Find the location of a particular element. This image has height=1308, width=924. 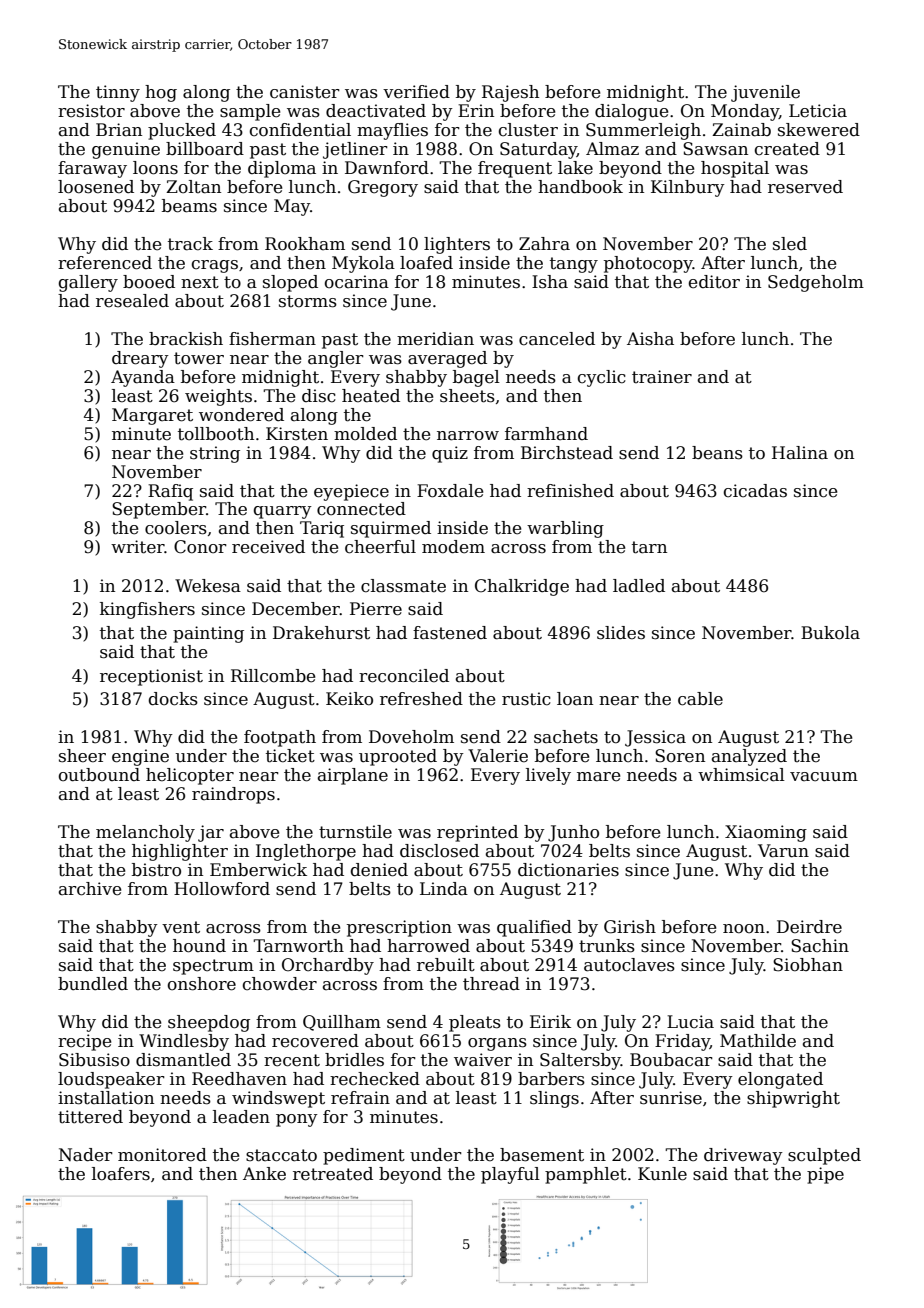

tinny is located at coordinates (118, 93).
